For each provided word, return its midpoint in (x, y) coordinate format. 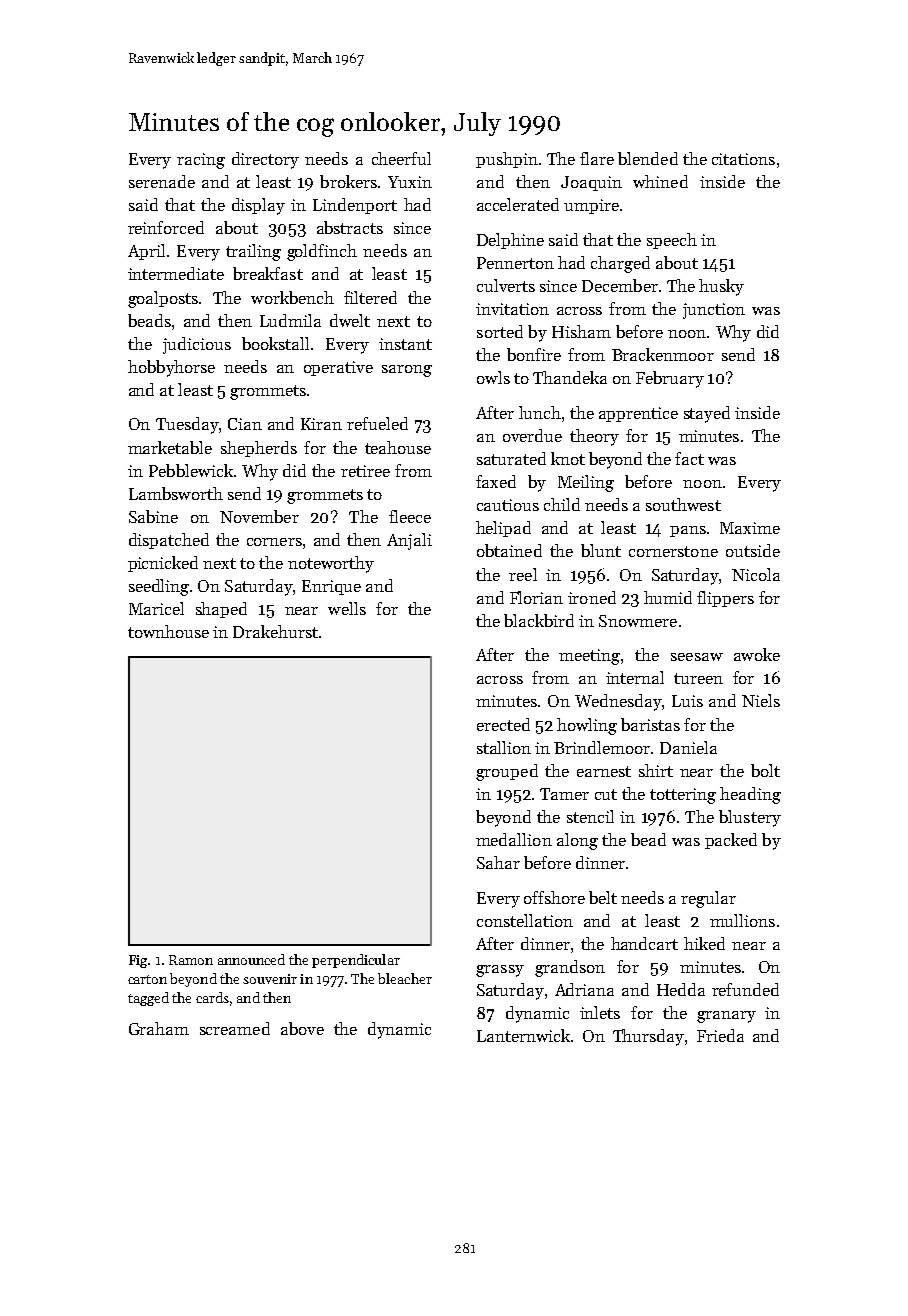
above (302, 1028)
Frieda (720, 1035)
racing (201, 161)
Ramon (191, 960)
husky (721, 287)
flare (597, 158)
